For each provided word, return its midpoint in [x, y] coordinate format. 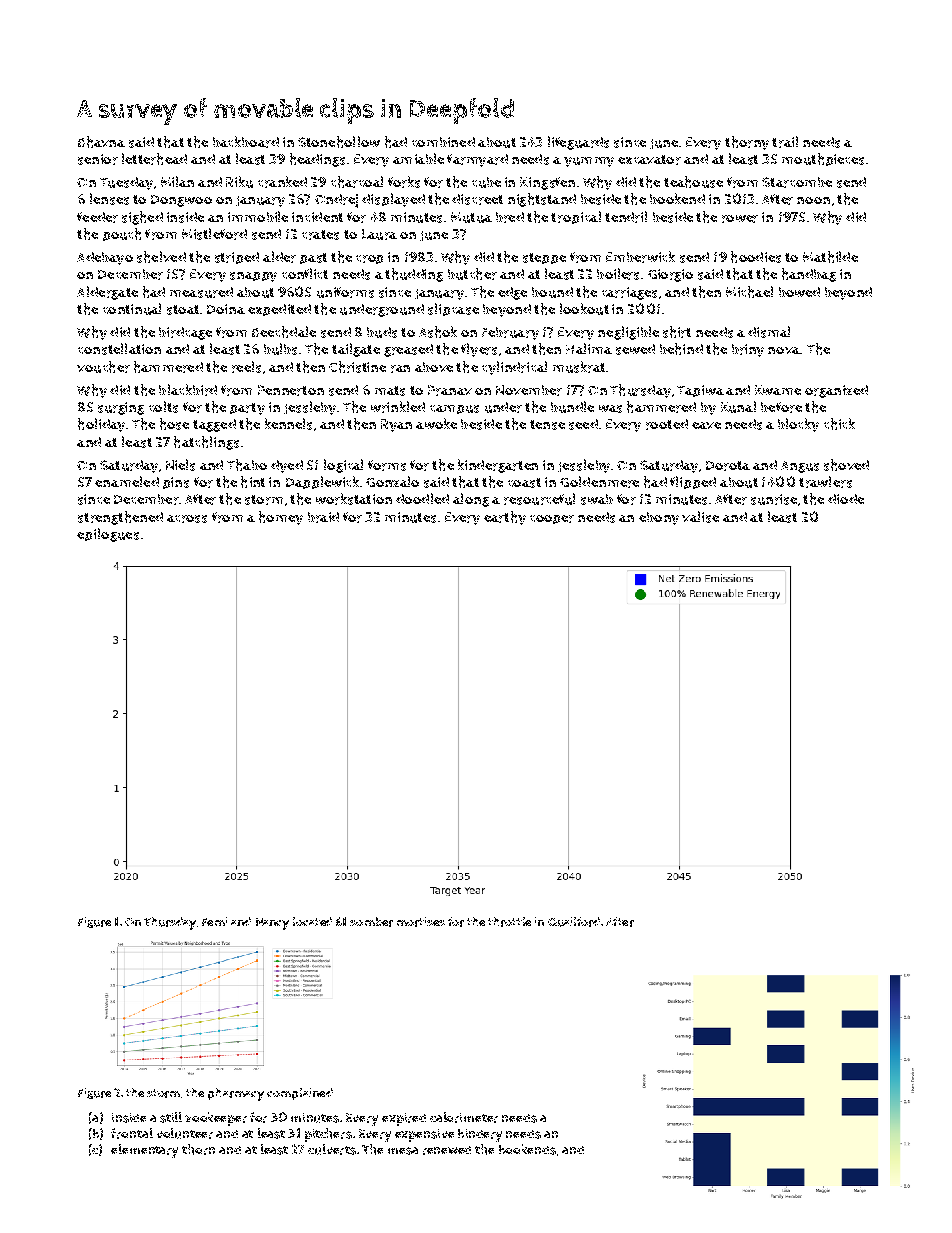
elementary [144, 1151]
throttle [509, 922]
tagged [214, 425]
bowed [799, 292]
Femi [214, 921]
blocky [798, 425]
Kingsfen [547, 183]
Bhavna [101, 142]
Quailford [574, 922]
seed [583, 424]
